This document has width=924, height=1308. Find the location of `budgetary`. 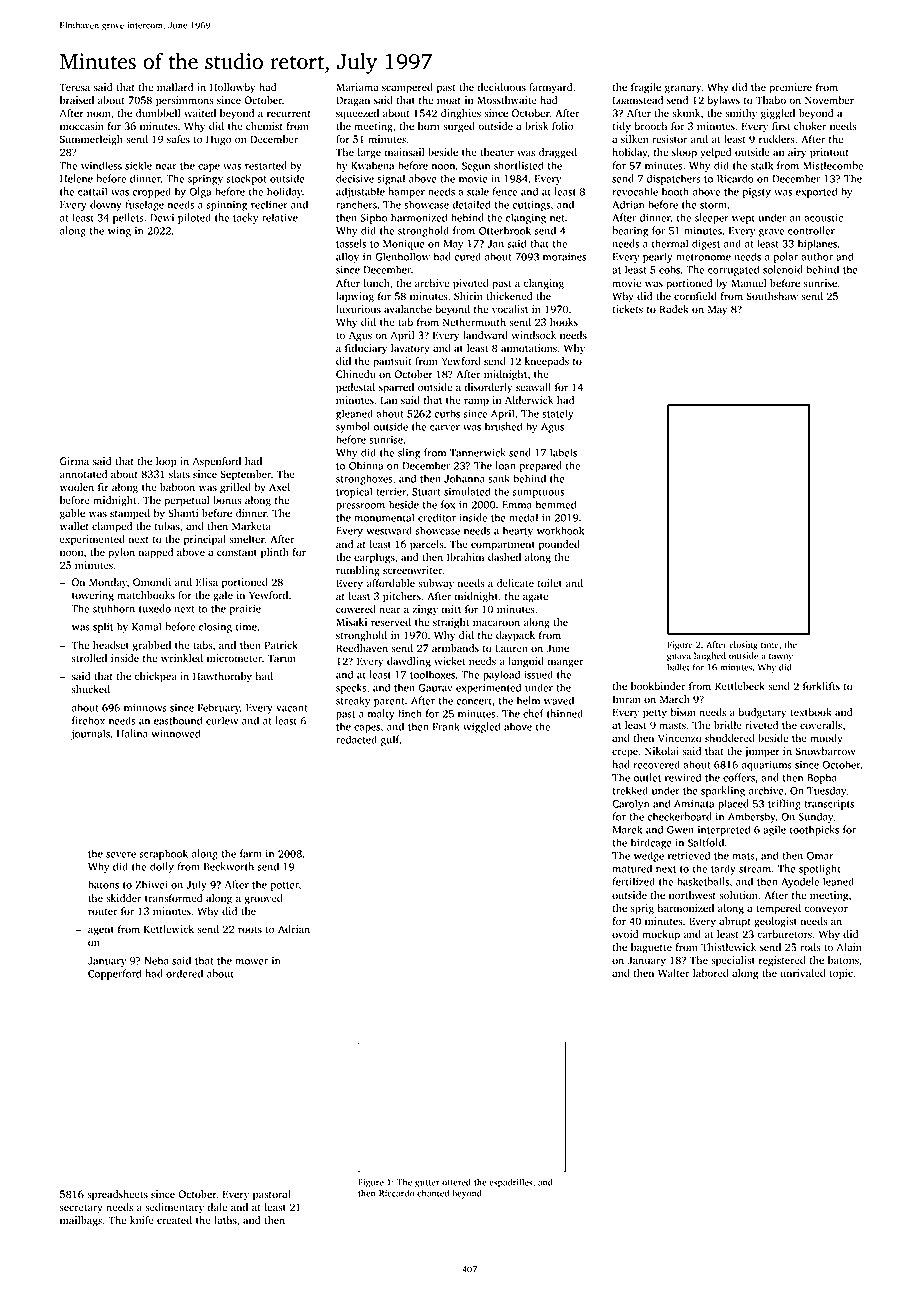

budgetary is located at coordinates (762, 713).
